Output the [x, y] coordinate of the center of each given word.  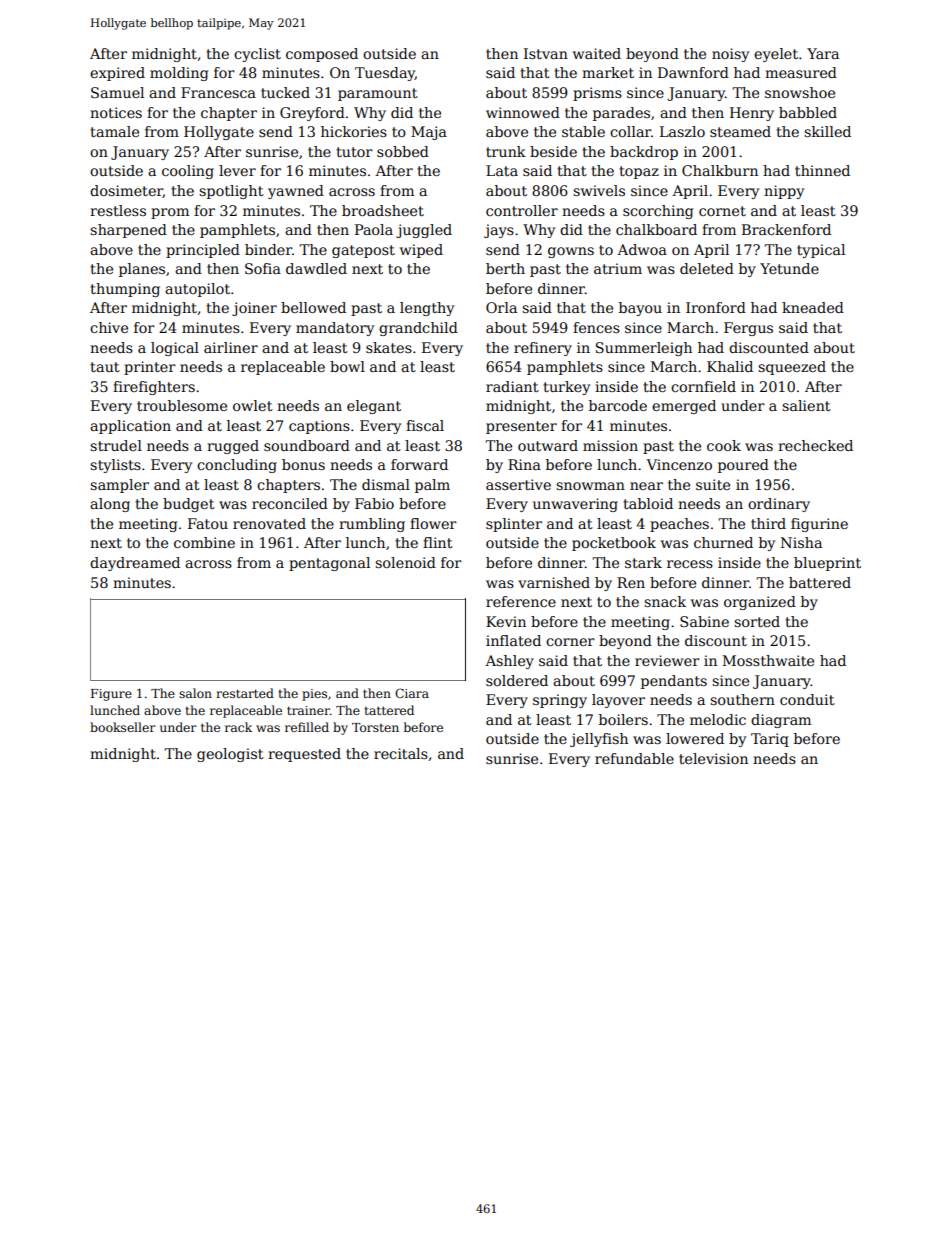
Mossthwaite [768, 660]
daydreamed [135, 564]
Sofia [263, 268]
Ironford [716, 307]
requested [304, 755]
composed [322, 55]
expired [117, 74]
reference [521, 601]
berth [505, 268]
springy [560, 701]
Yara [823, 53]
